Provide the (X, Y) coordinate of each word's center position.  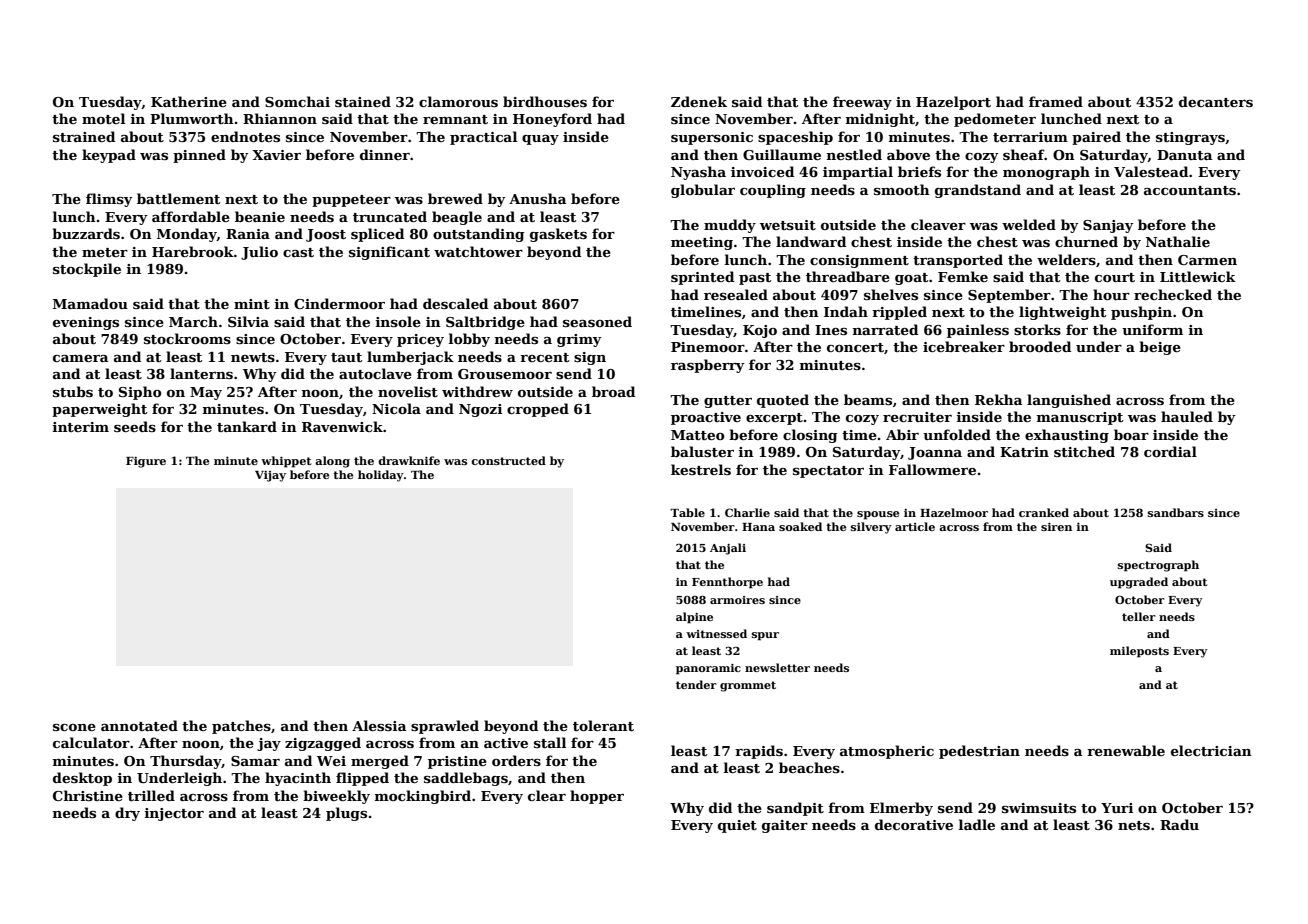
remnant (455, 119)
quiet (737, 826)
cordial (1170, 451)
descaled (455, 303)
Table (687, 512)
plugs (346, 814)
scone (74, 727)
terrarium (1030, 137)
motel (103, 118)
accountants (1190, 190)
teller (1139, 616)
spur (765, 636)
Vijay (270, 476)
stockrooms (187, 338)
